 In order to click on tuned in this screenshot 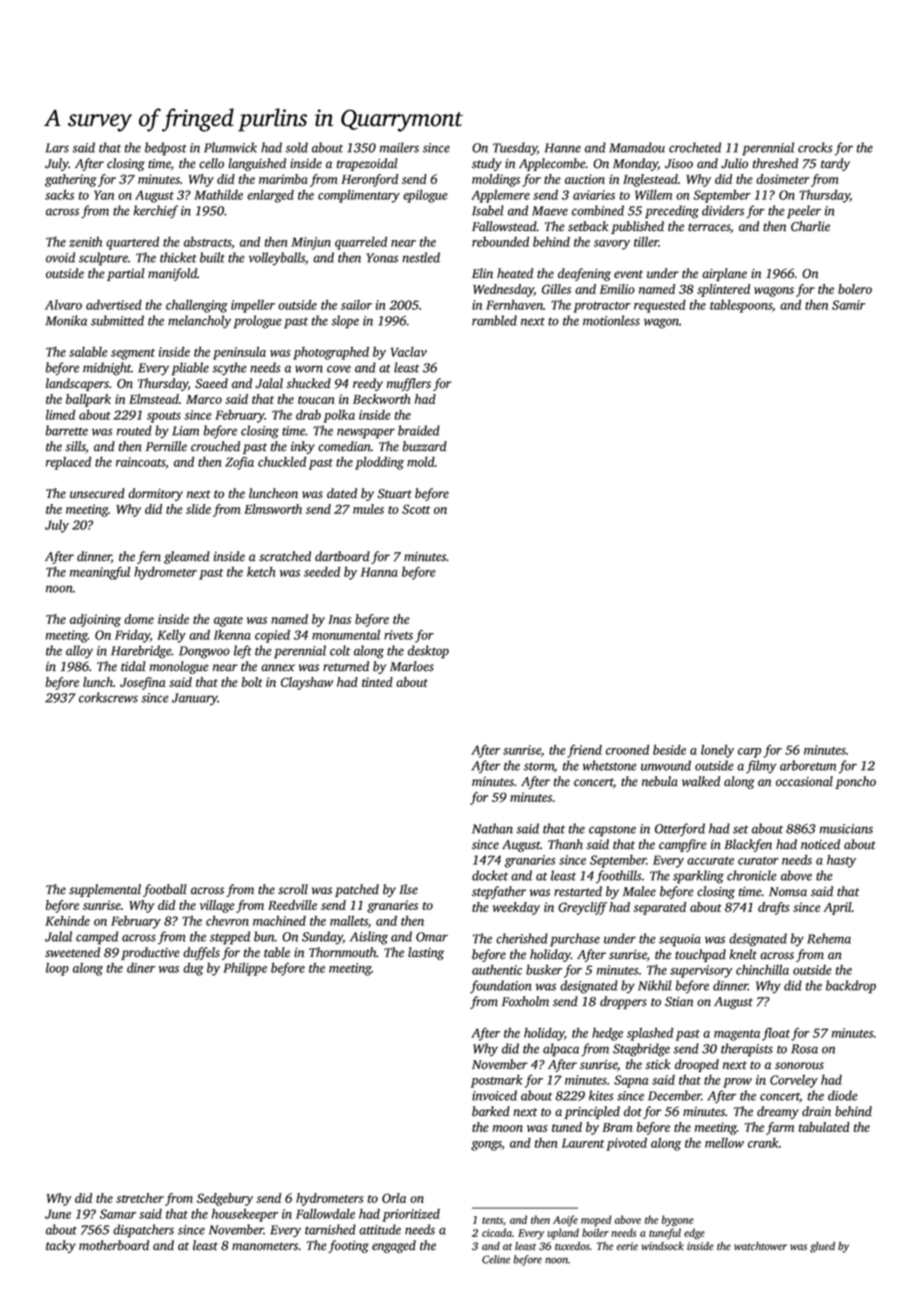, I will do `click(567, 1127)`.
